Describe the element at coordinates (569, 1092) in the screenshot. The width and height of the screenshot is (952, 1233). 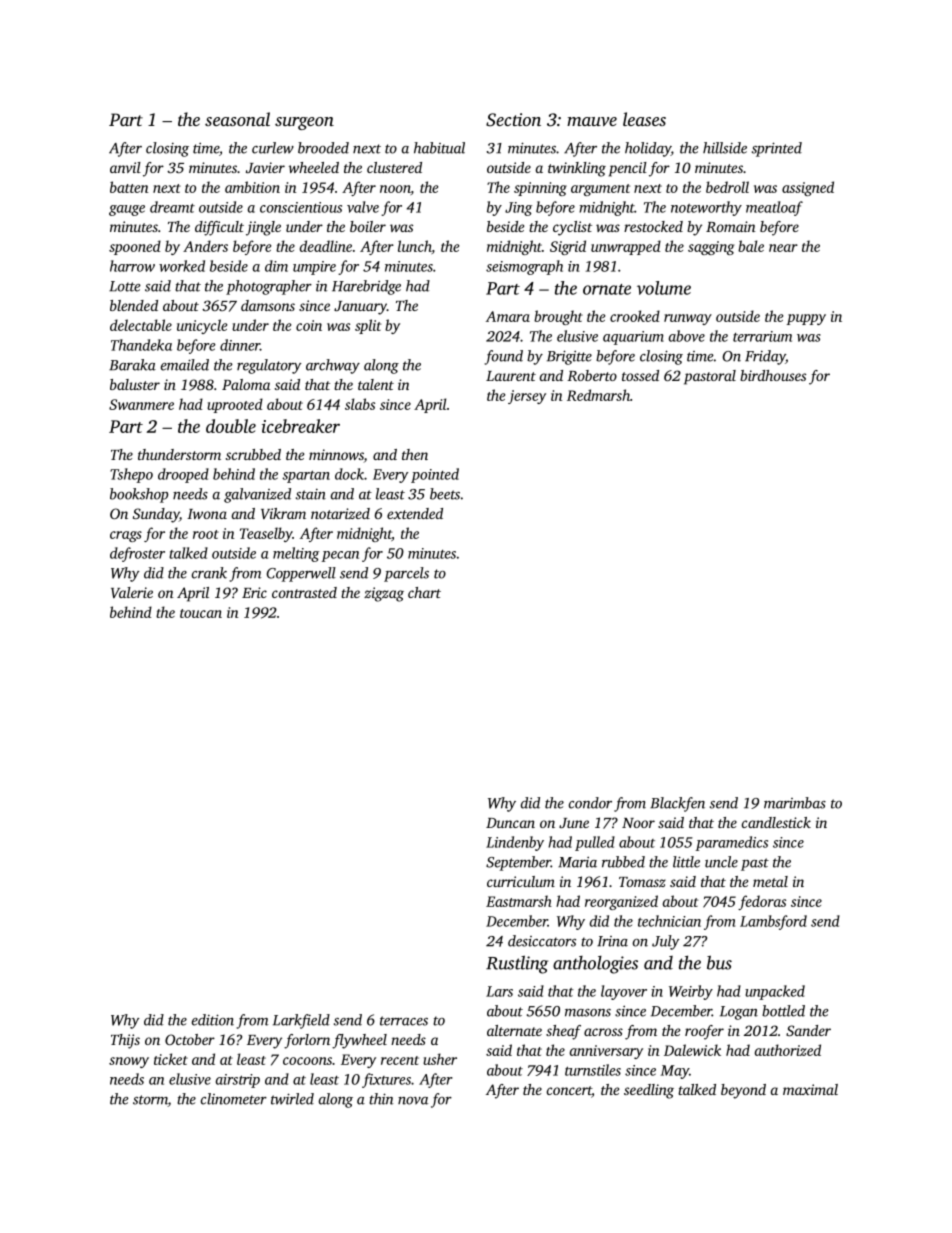
I see `concert` at that location.
